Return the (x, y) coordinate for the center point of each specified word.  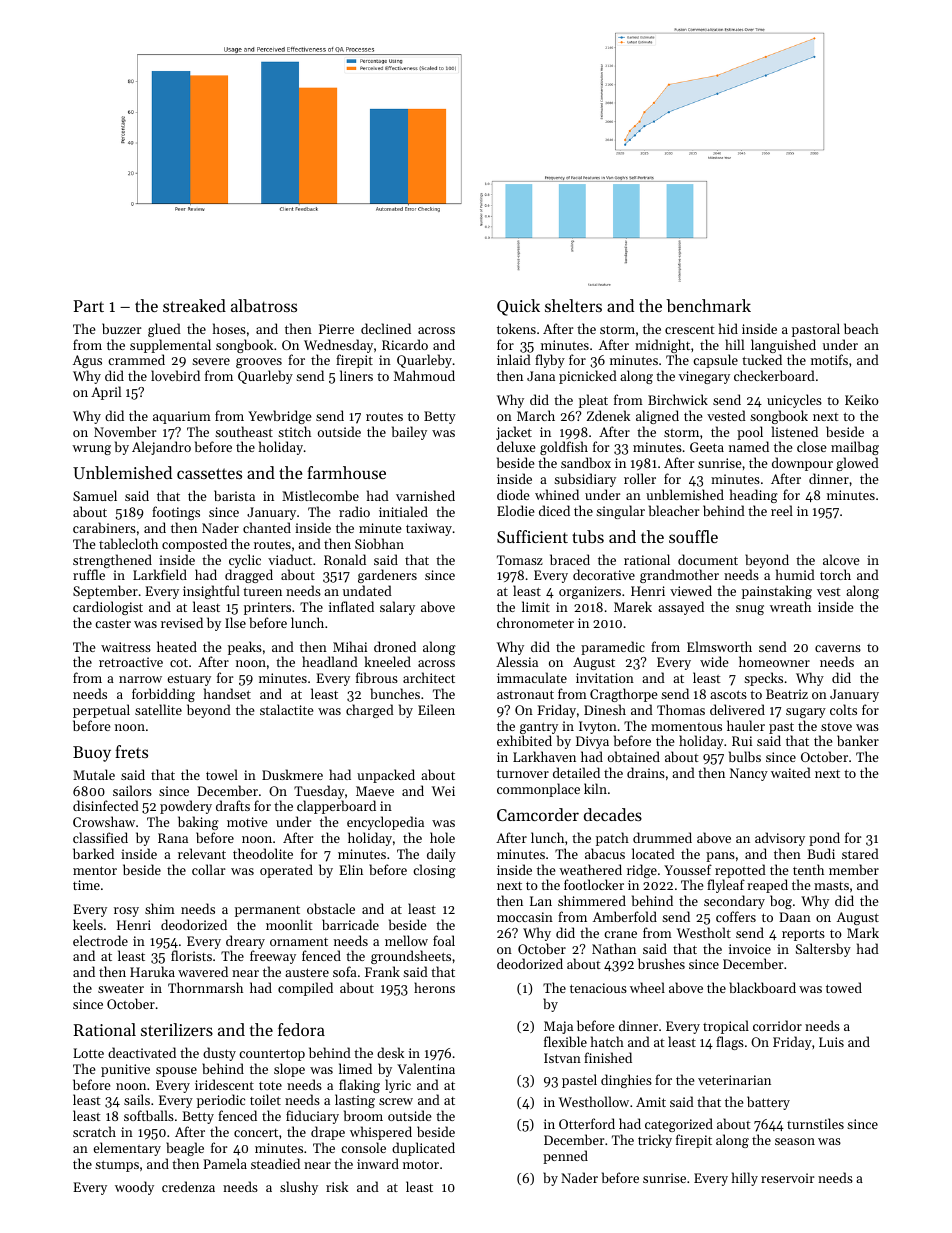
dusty (219, 1054)
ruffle (89, 574)
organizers (590, 592)
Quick (518, 307)
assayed (681, 608)
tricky (655, 1141)
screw (396, 1101)
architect (429, 677)
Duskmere (292, 774)
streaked (194, 305)
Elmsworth (719, 646)
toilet (265, 1099)
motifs (829, 359)
